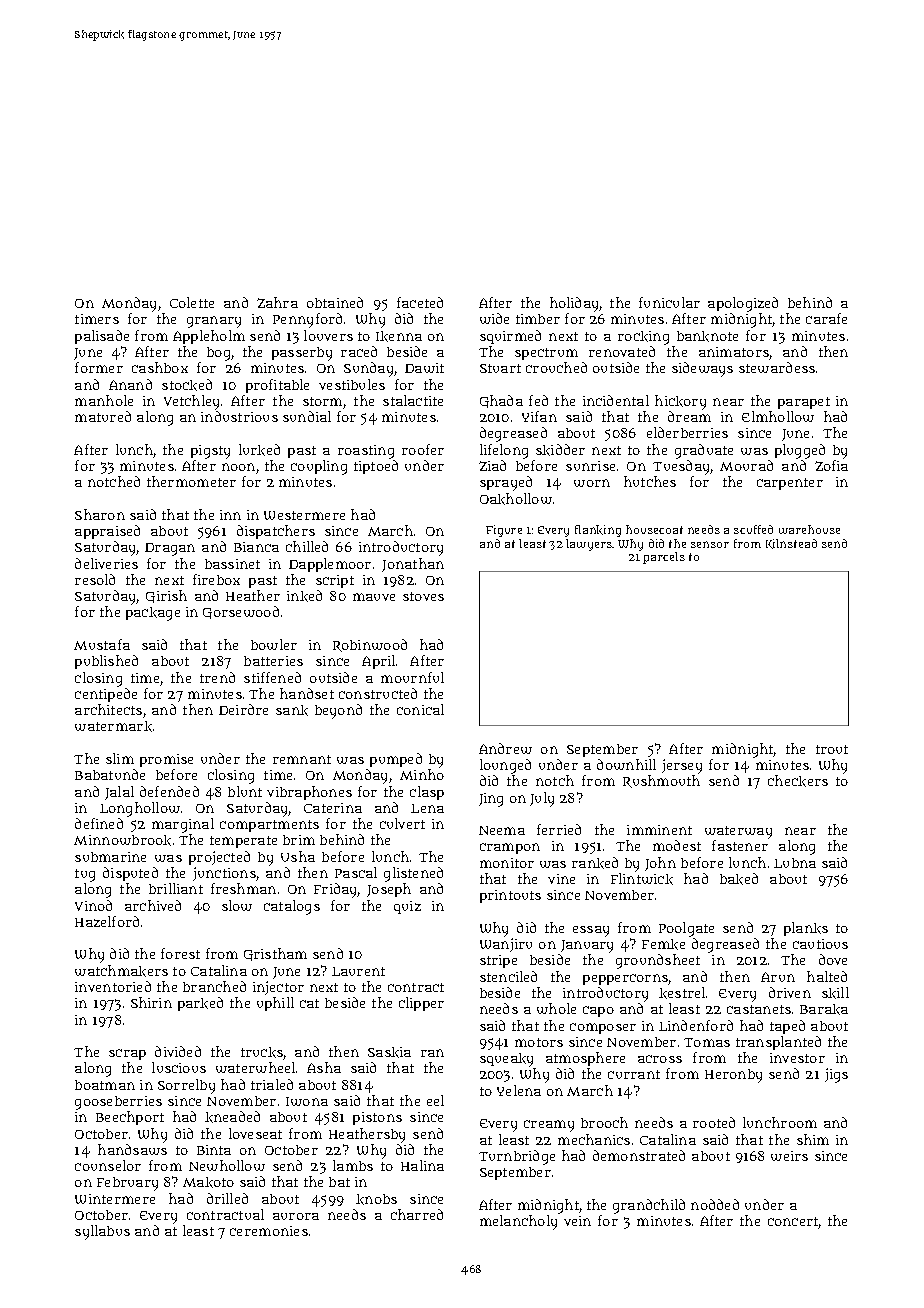 The height and width of the screenshot is (1308, 924). Describe the element at coordinates (791, 544) in the screenshot. I see `Kilnstead` at that location.
